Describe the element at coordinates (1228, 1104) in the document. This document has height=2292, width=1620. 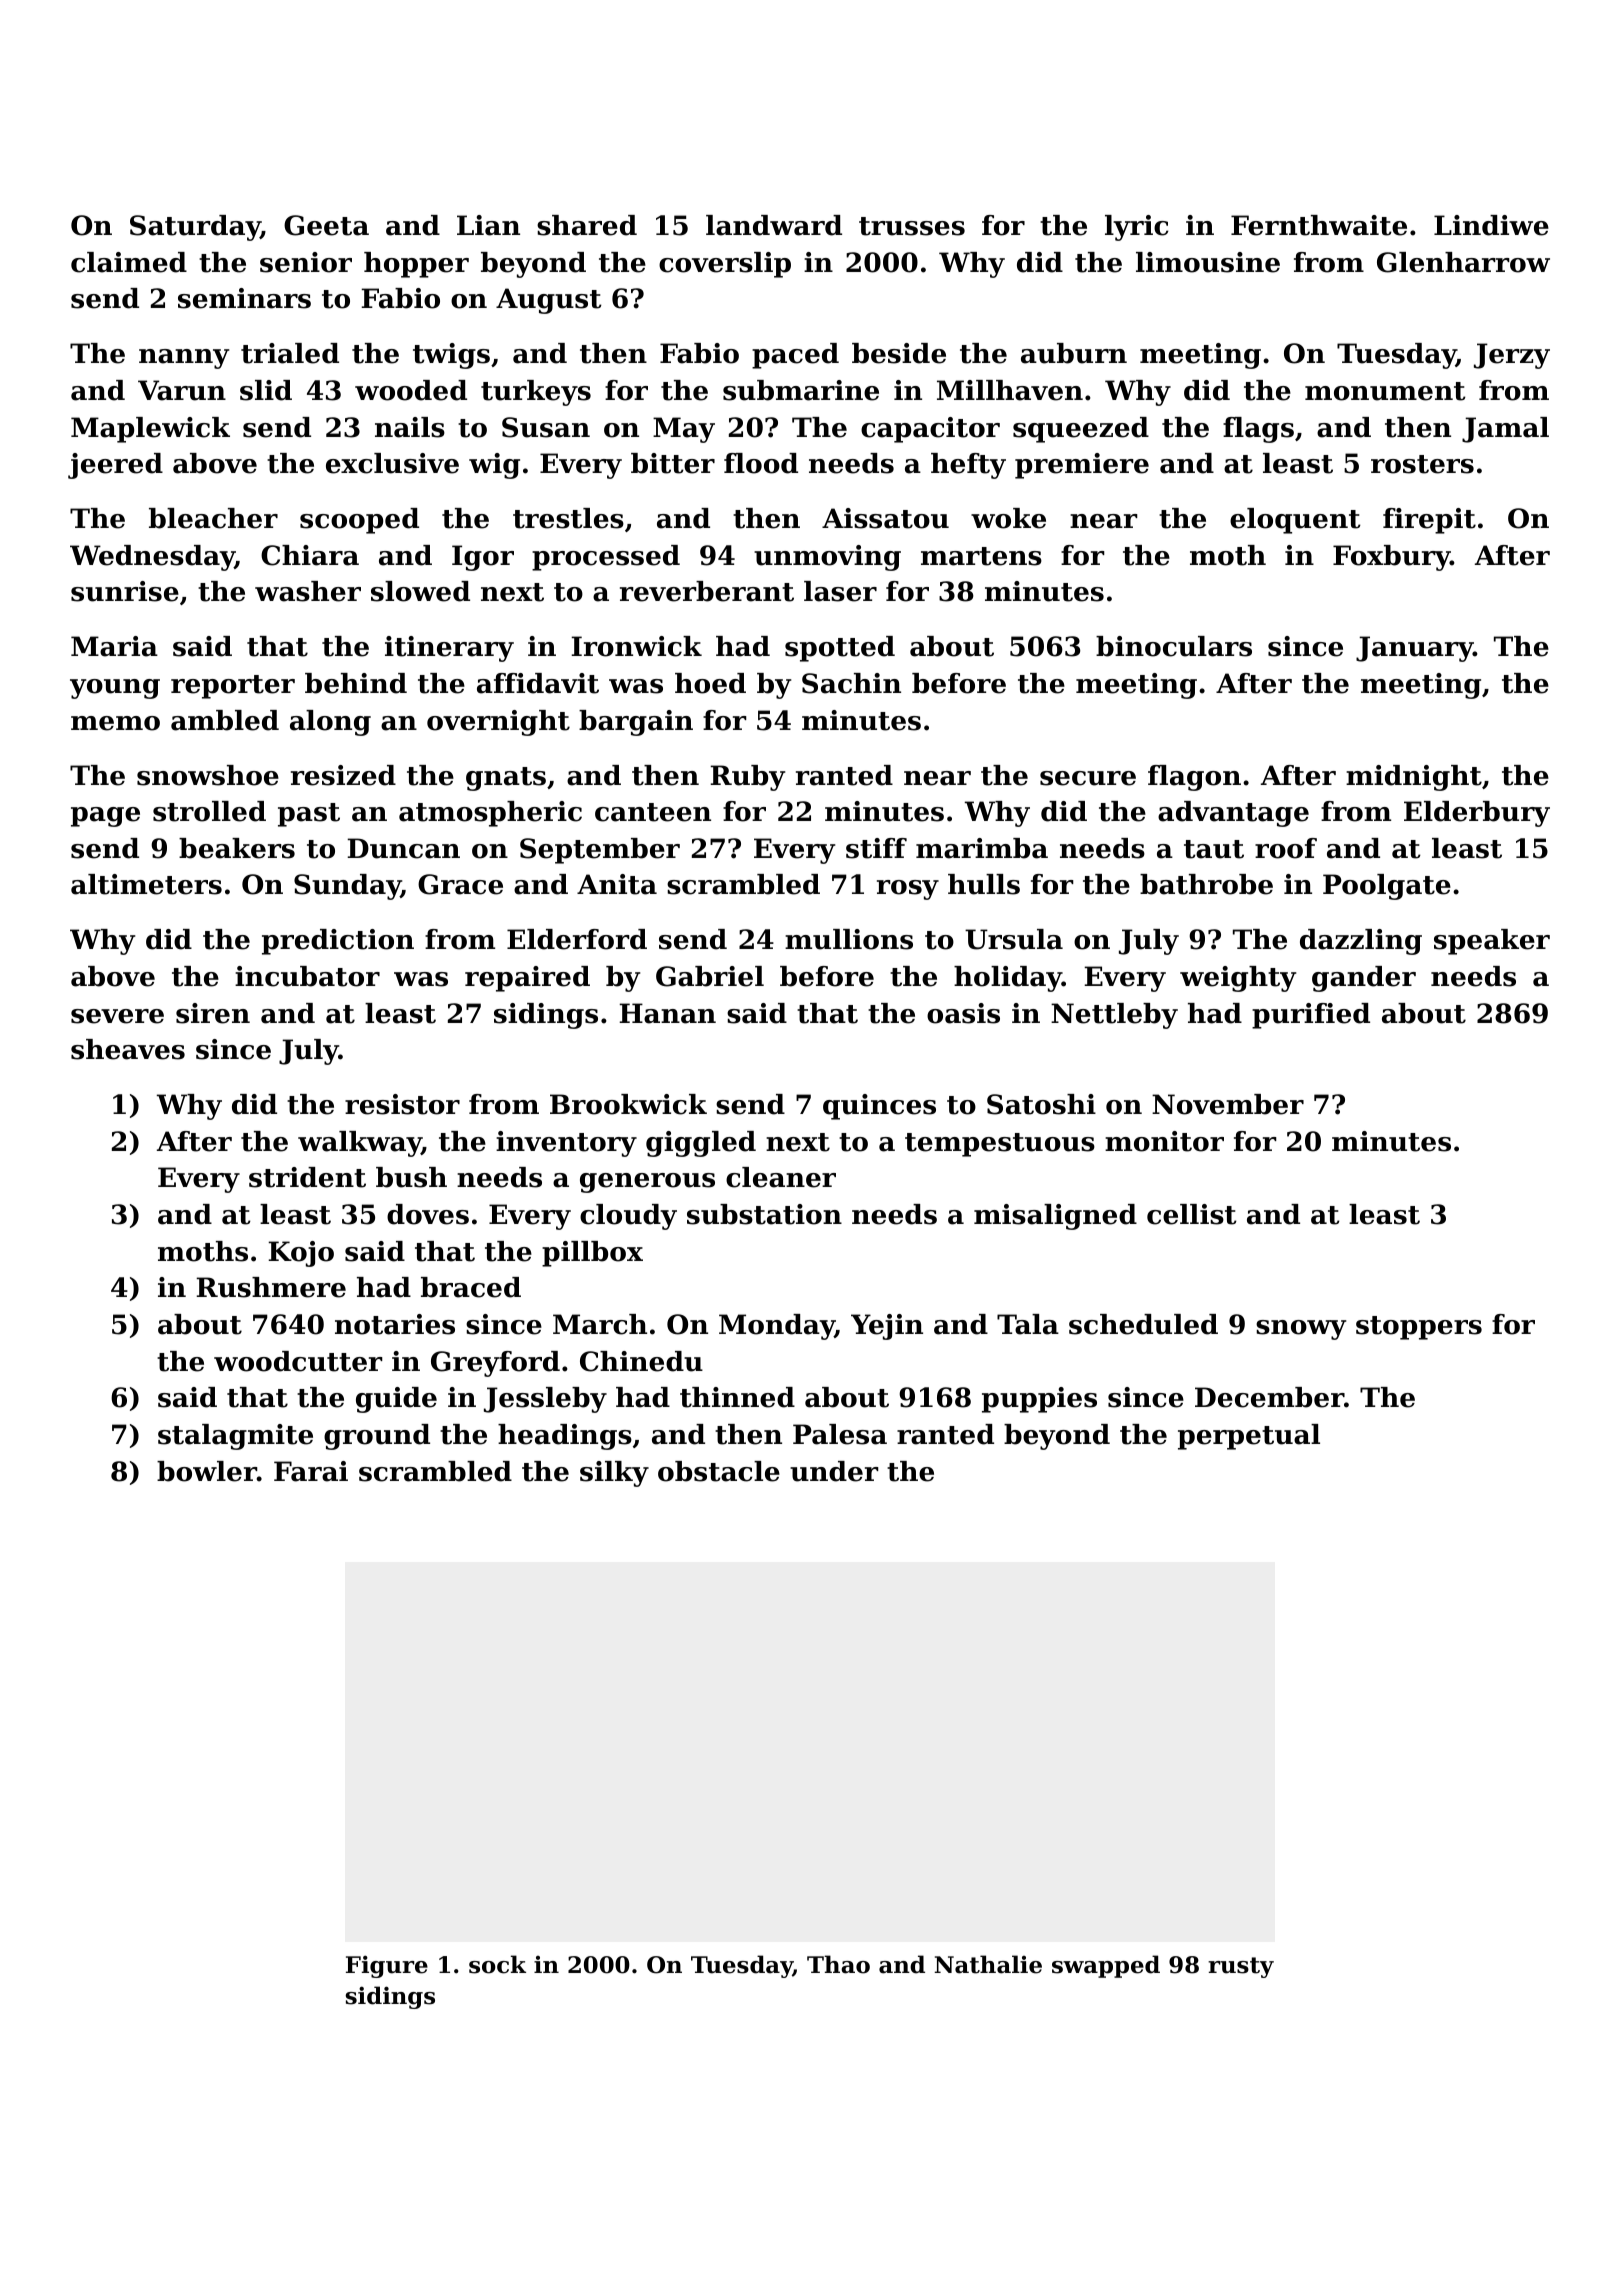
I see `November` at that location.
